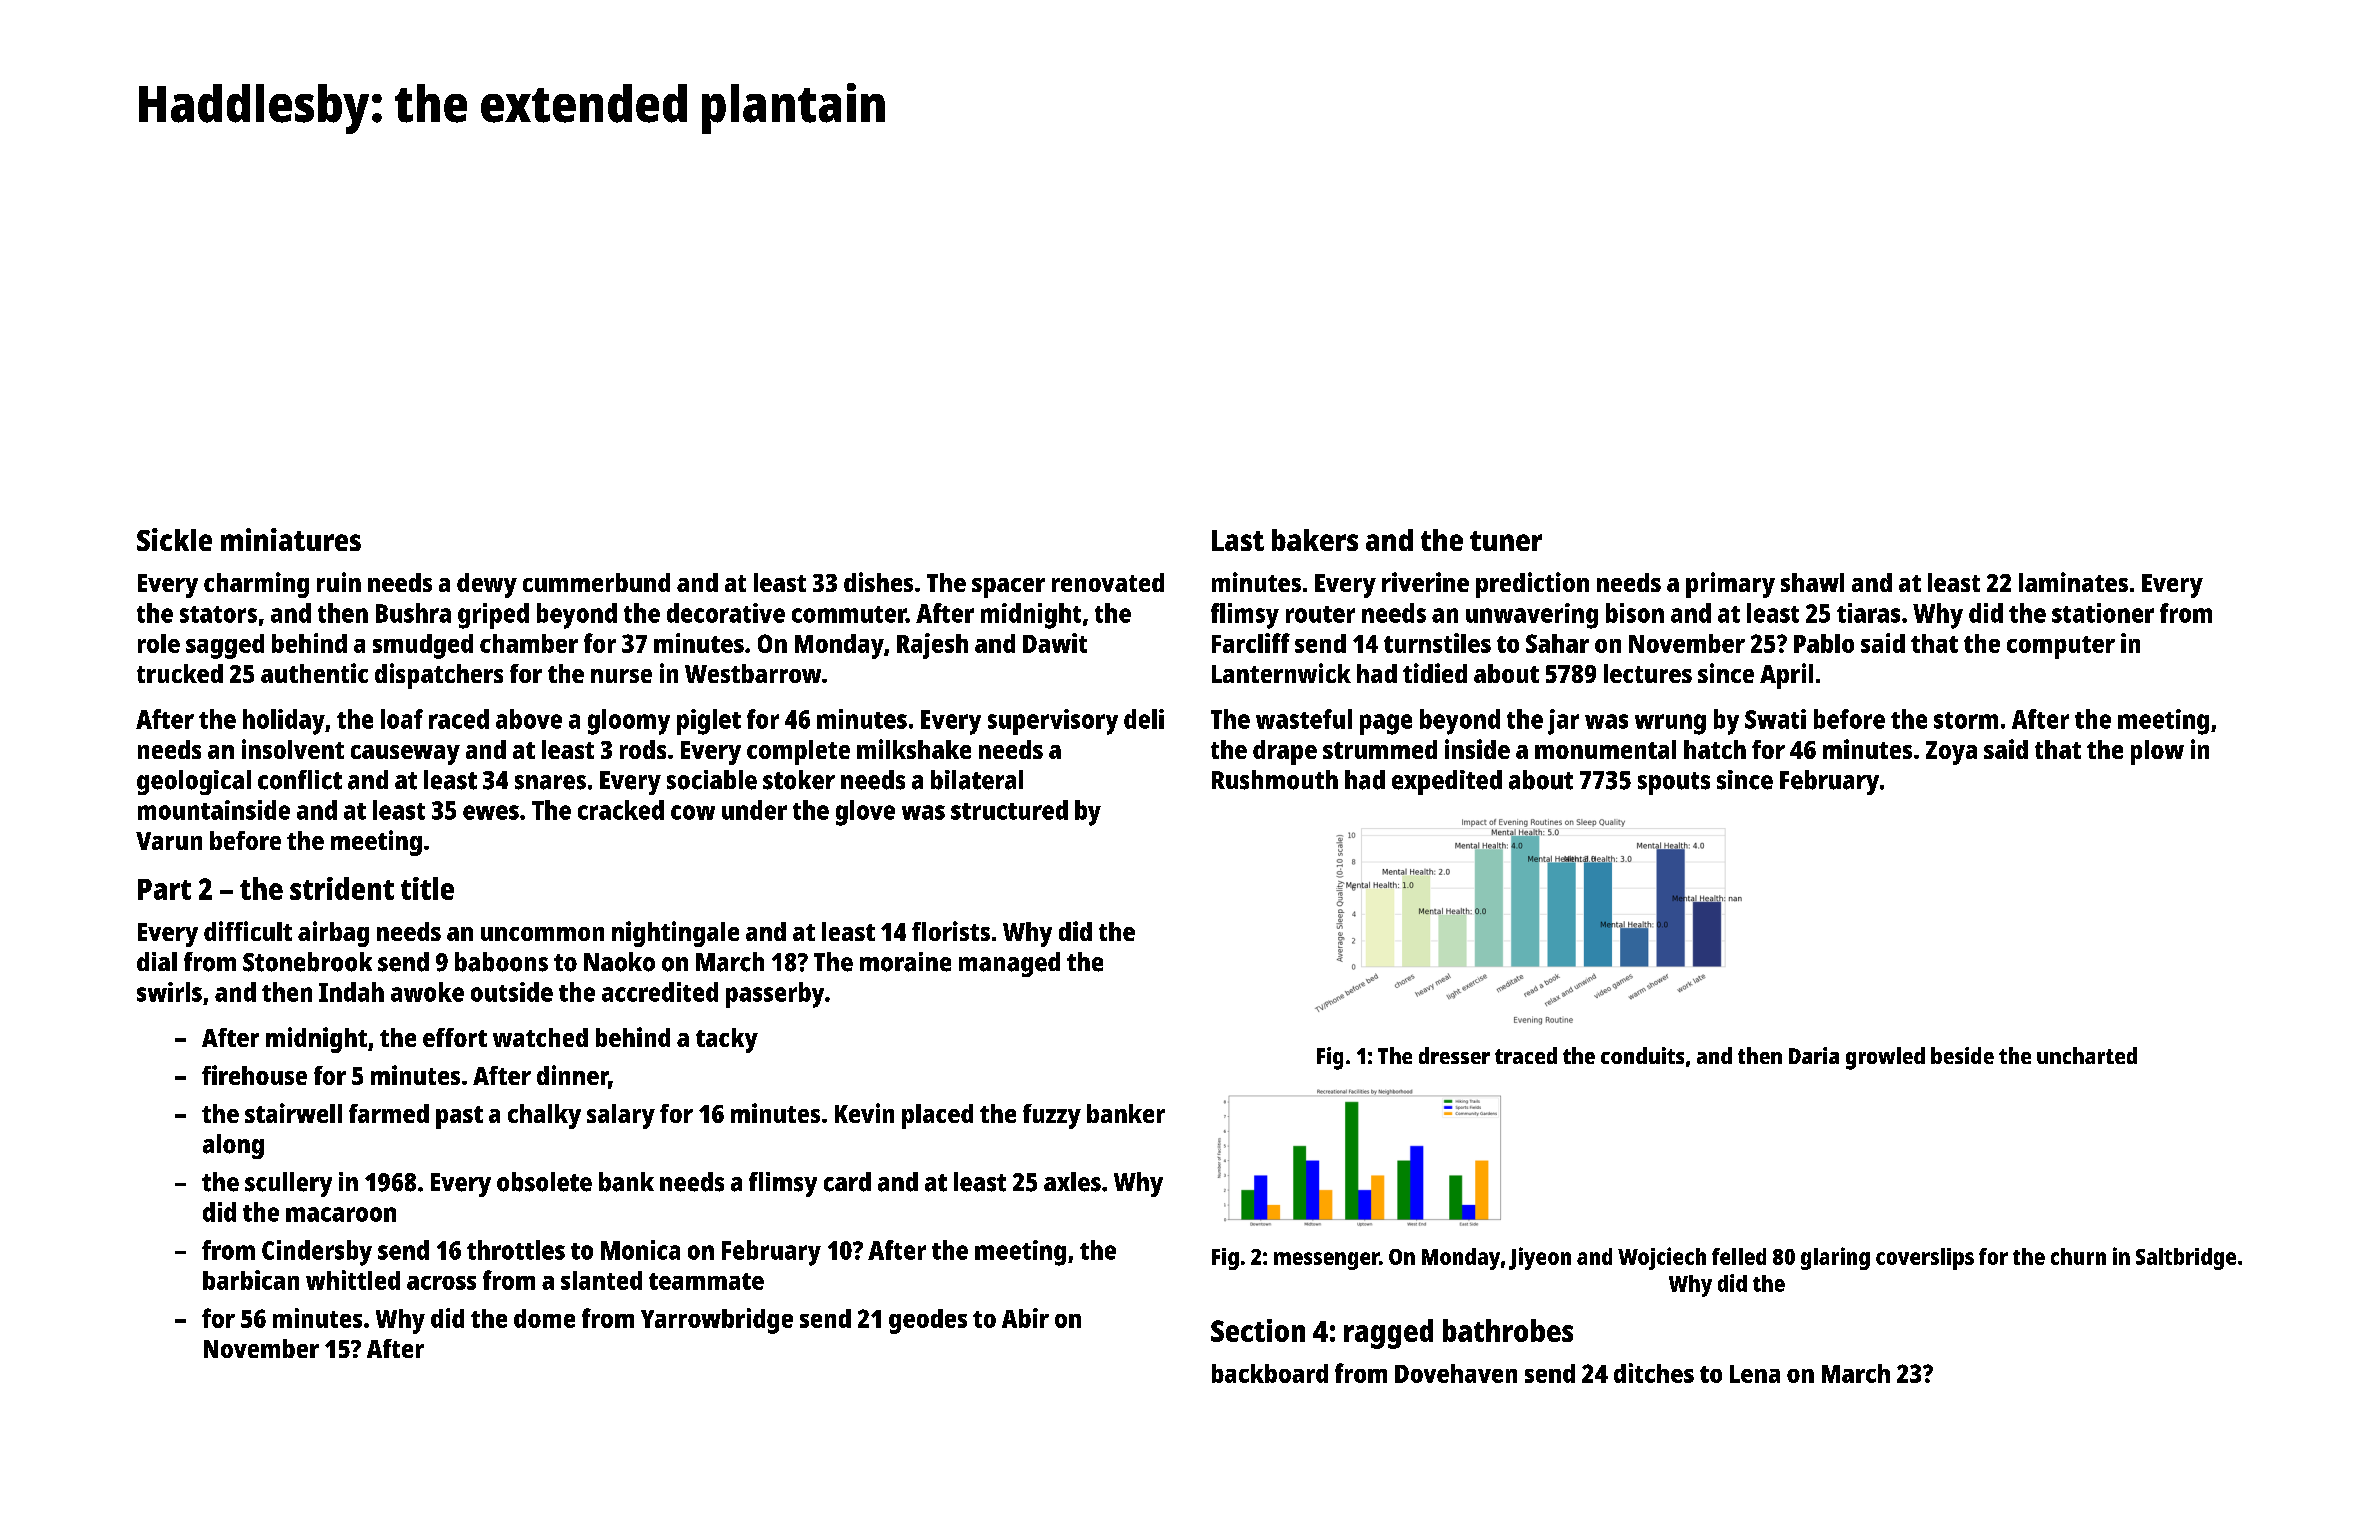  What do you see at coordinates (1812, 582) in the screenshot?
I see `shawl` at bounding box center [1812, 582].
